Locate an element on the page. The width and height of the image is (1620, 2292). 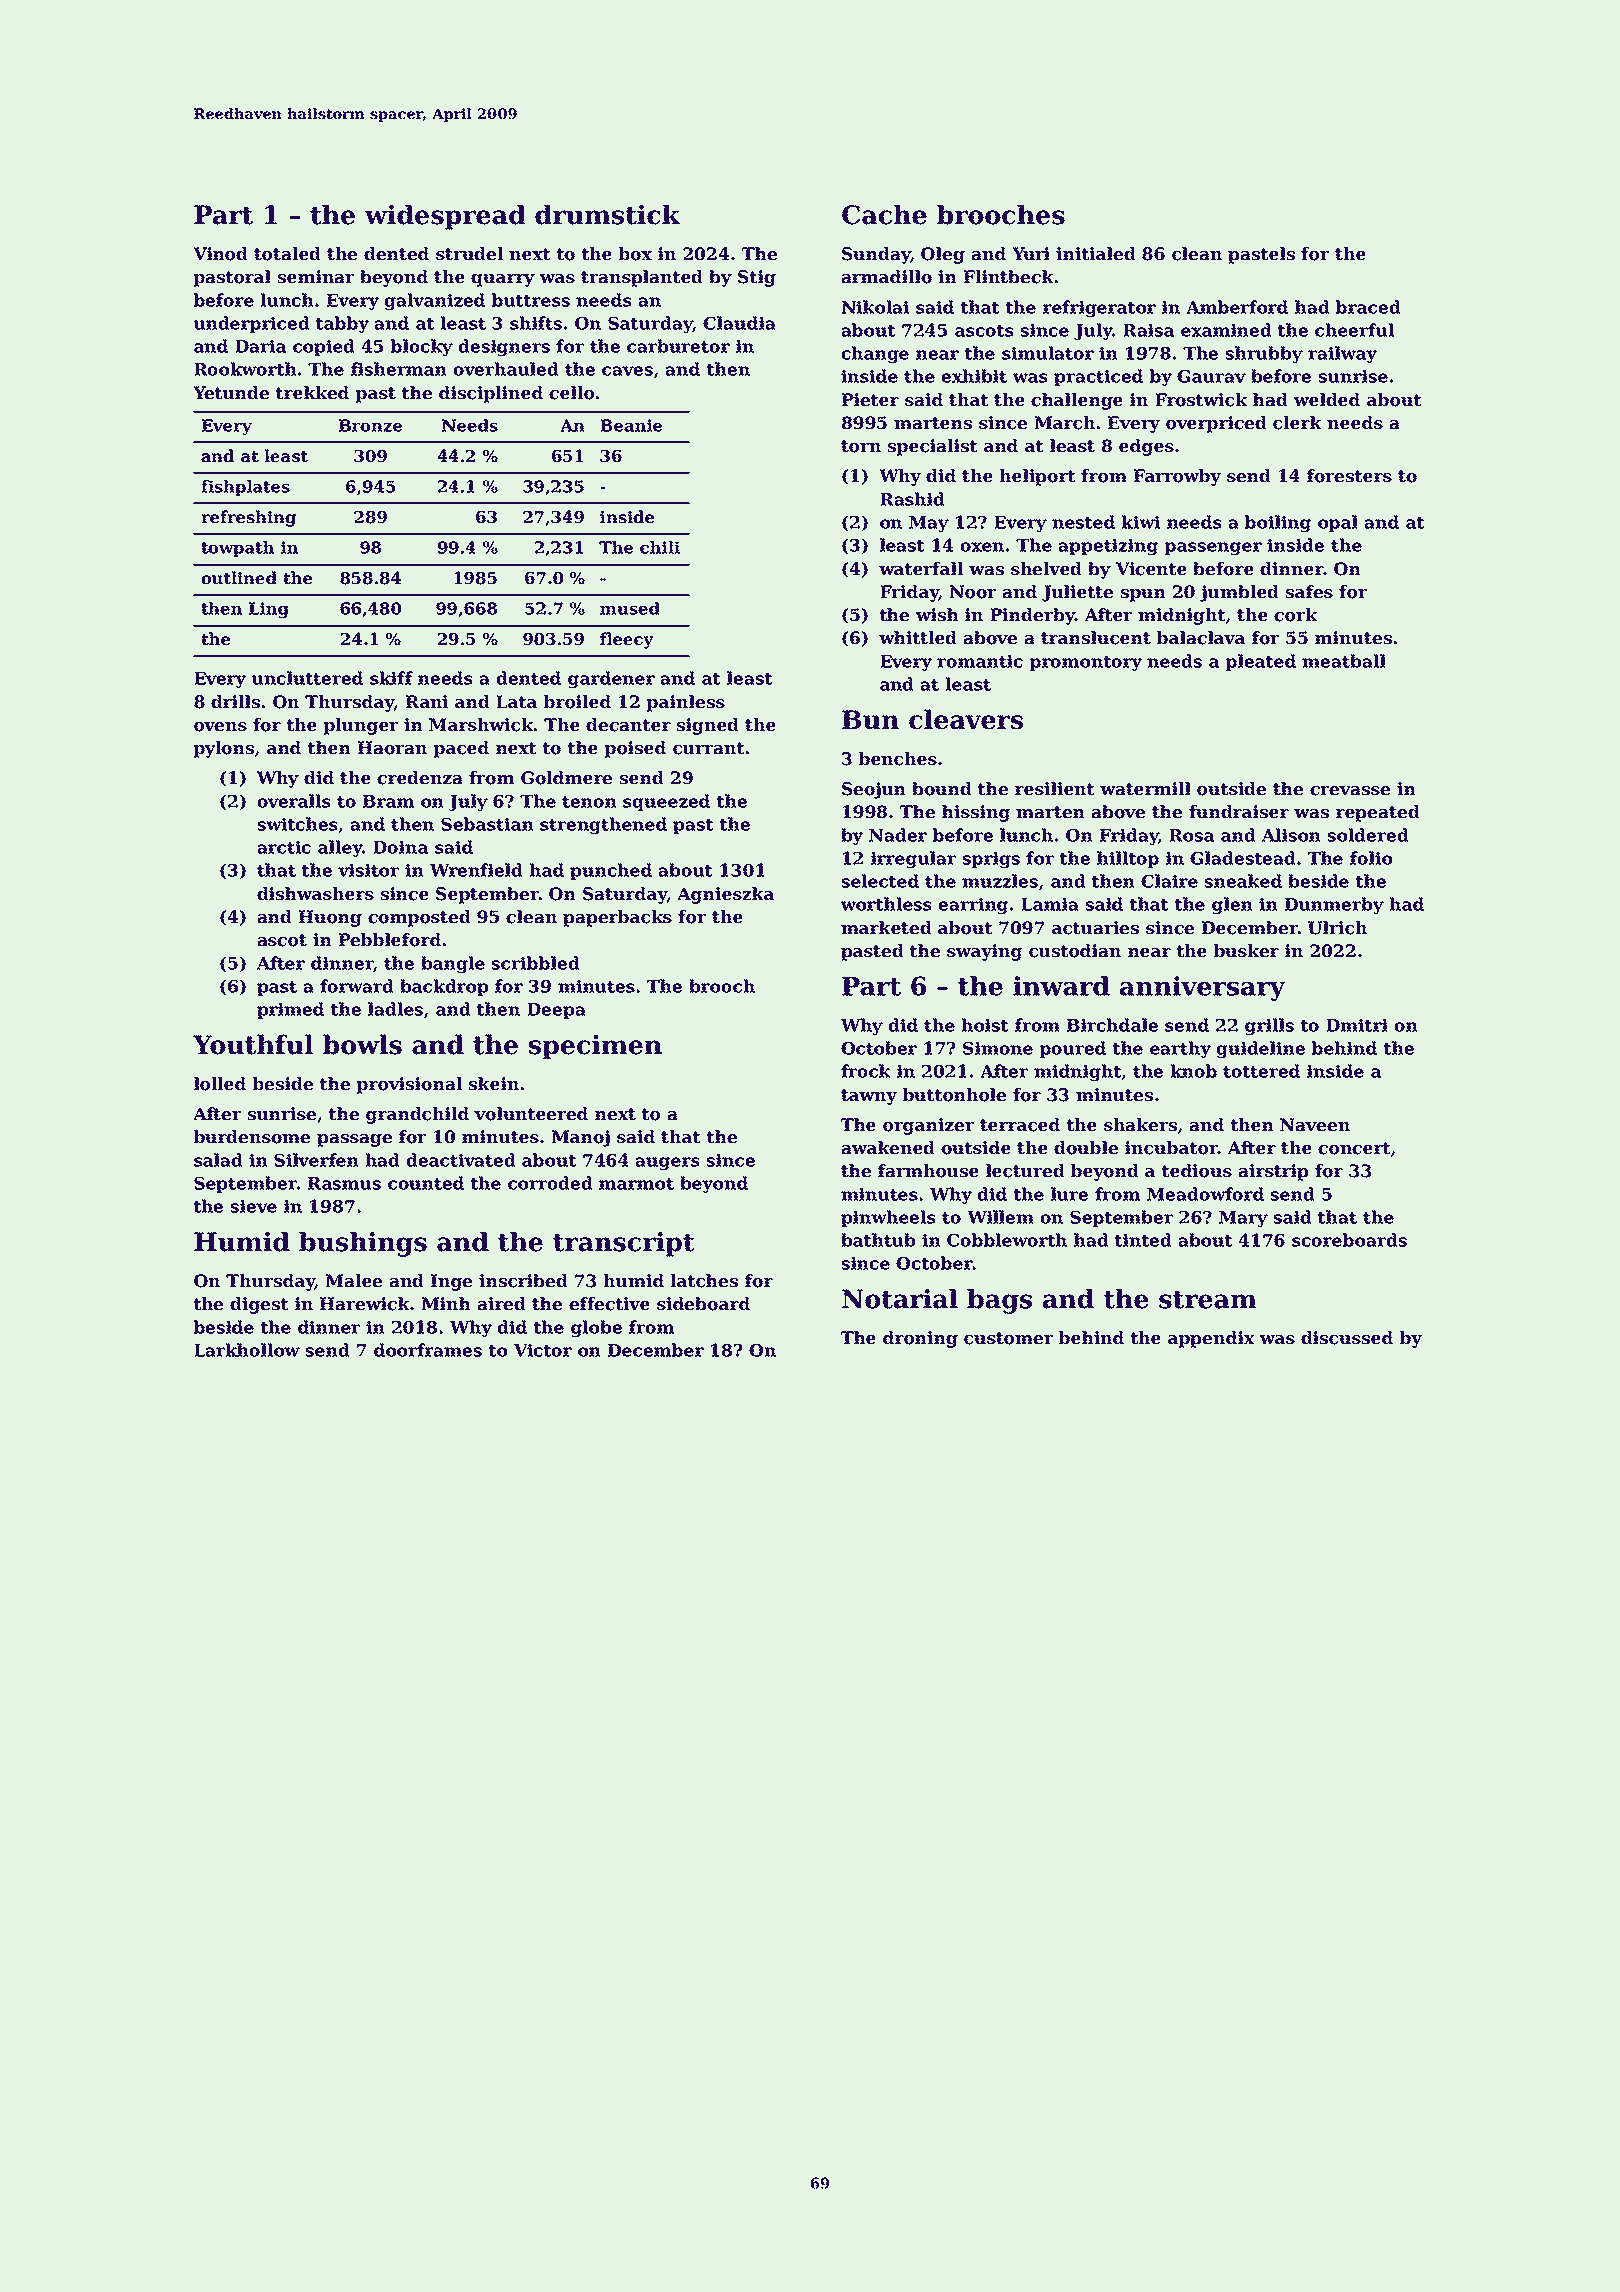
meatball is located at coordinates (1344, 661).
